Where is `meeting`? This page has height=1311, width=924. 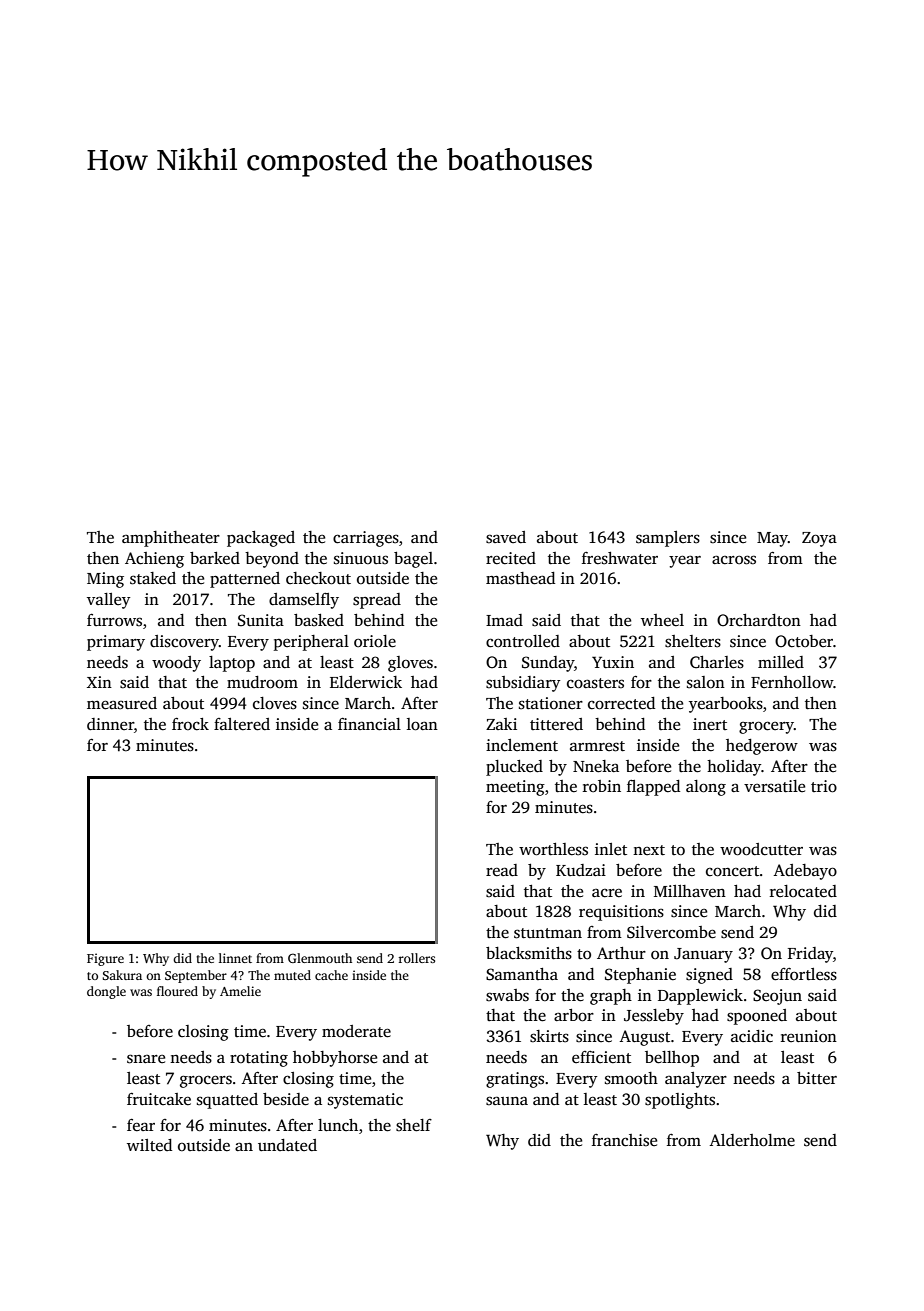
meeting is located at coordinates (515, 788).
